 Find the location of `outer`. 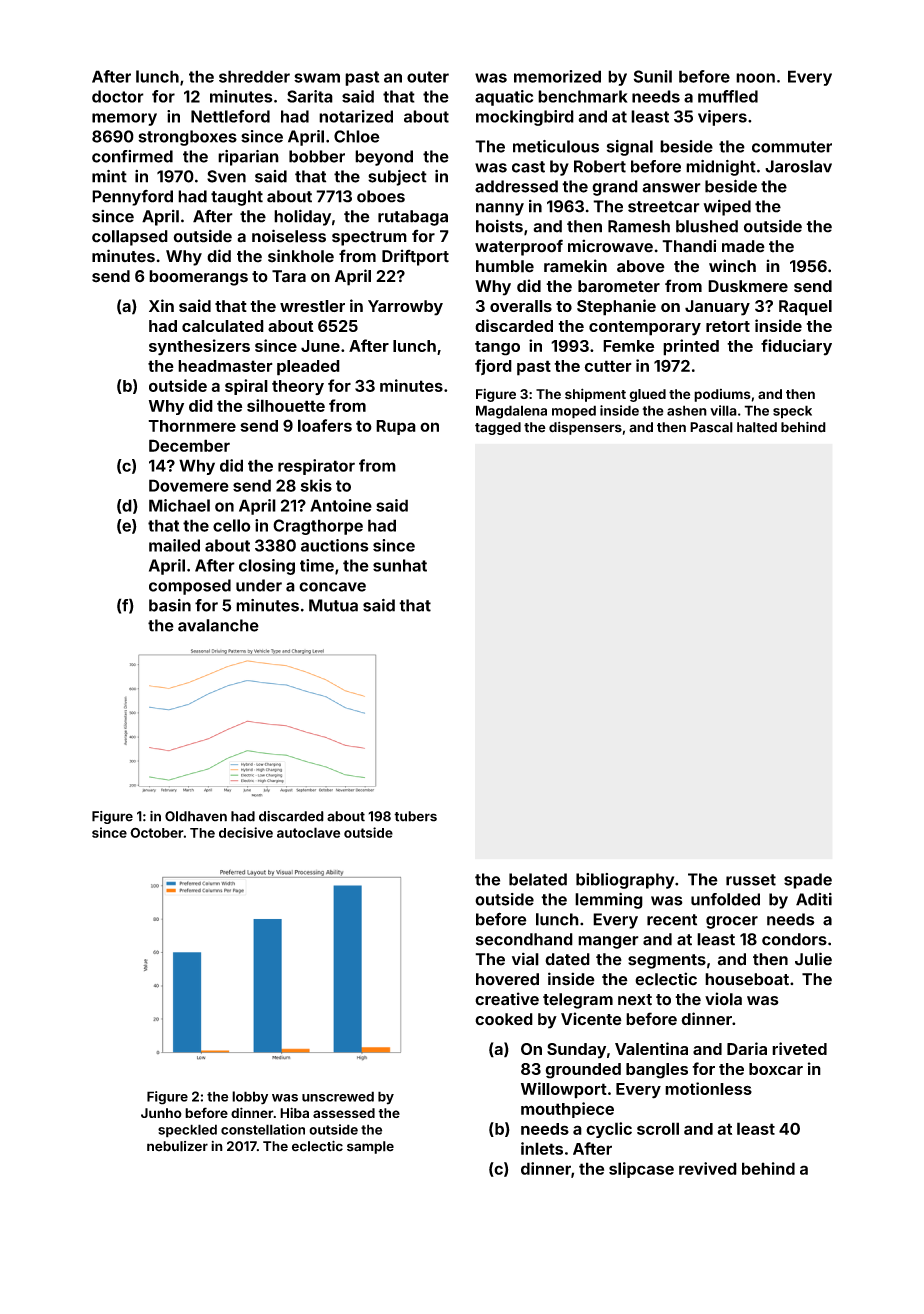

outer is located at coordinates (428, 77).
